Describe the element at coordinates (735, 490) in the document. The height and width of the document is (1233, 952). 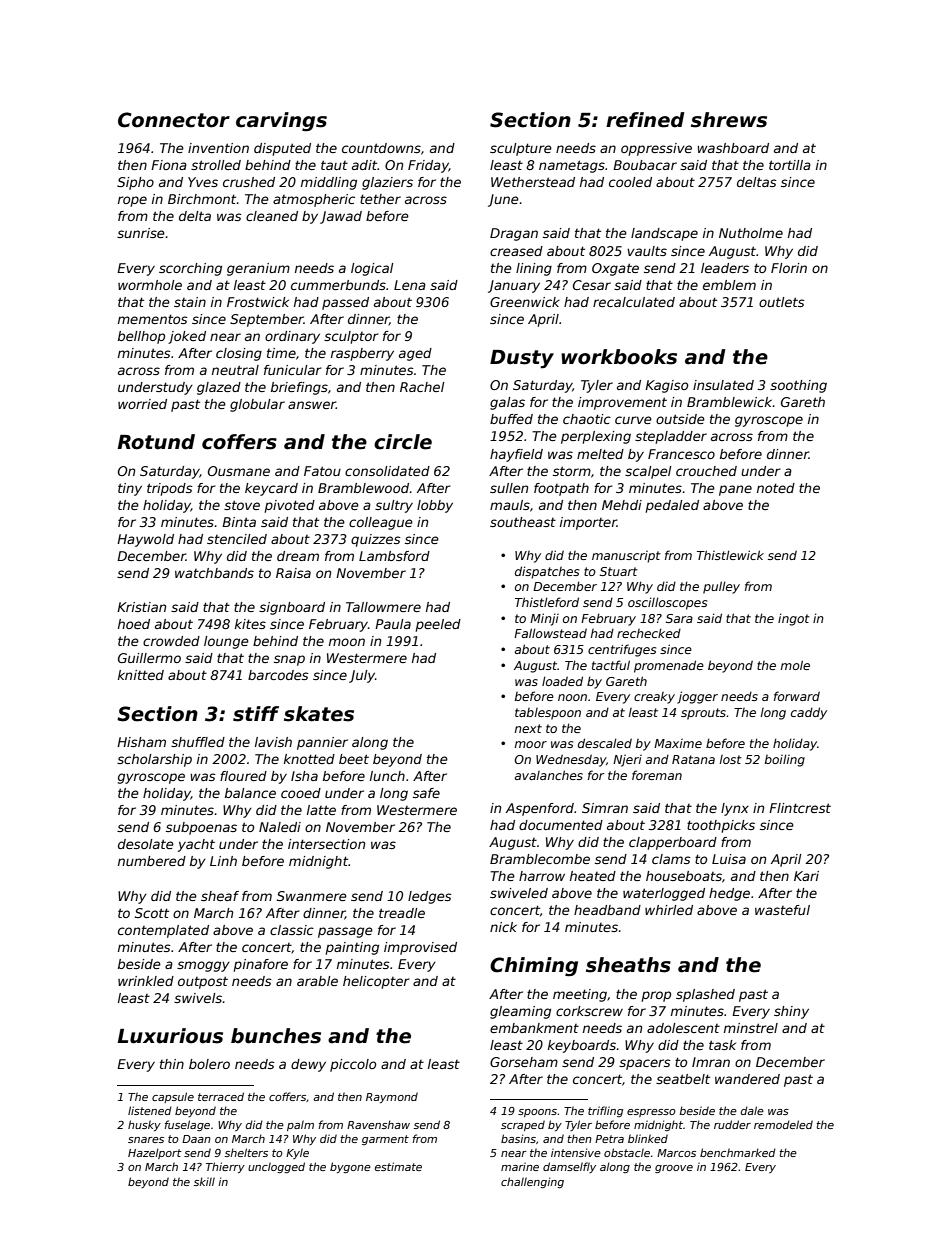
I see `pane` at that location.
